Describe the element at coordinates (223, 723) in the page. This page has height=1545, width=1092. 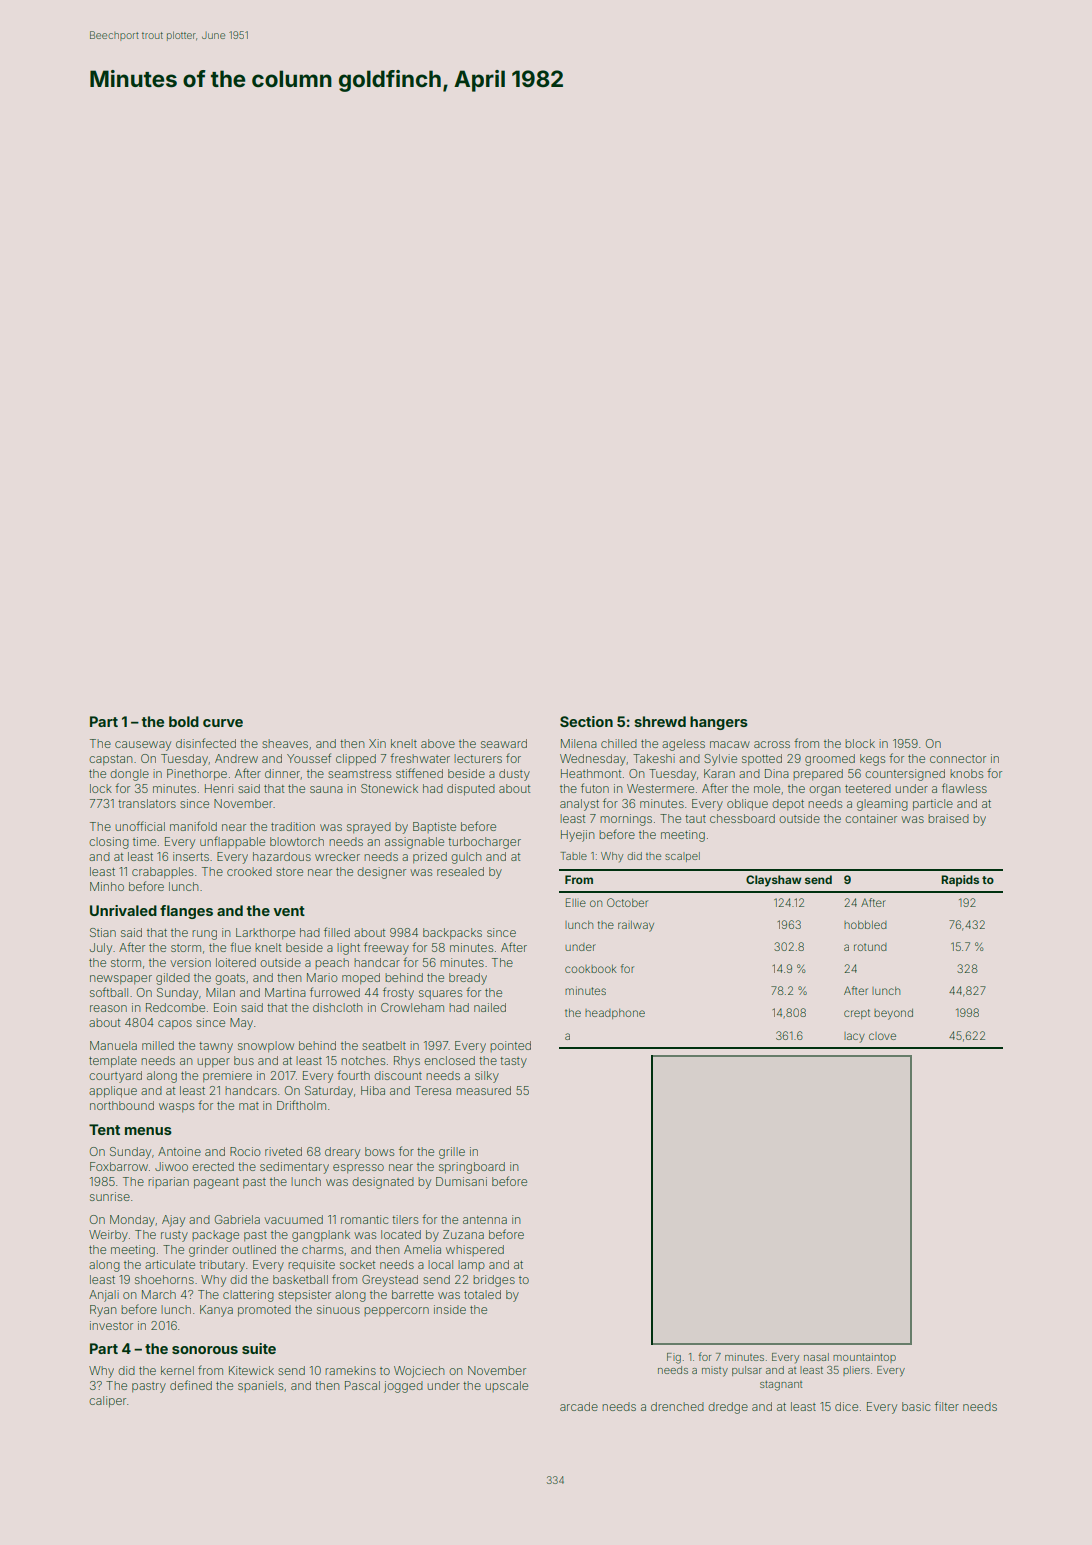
I see `curve` at that location.
